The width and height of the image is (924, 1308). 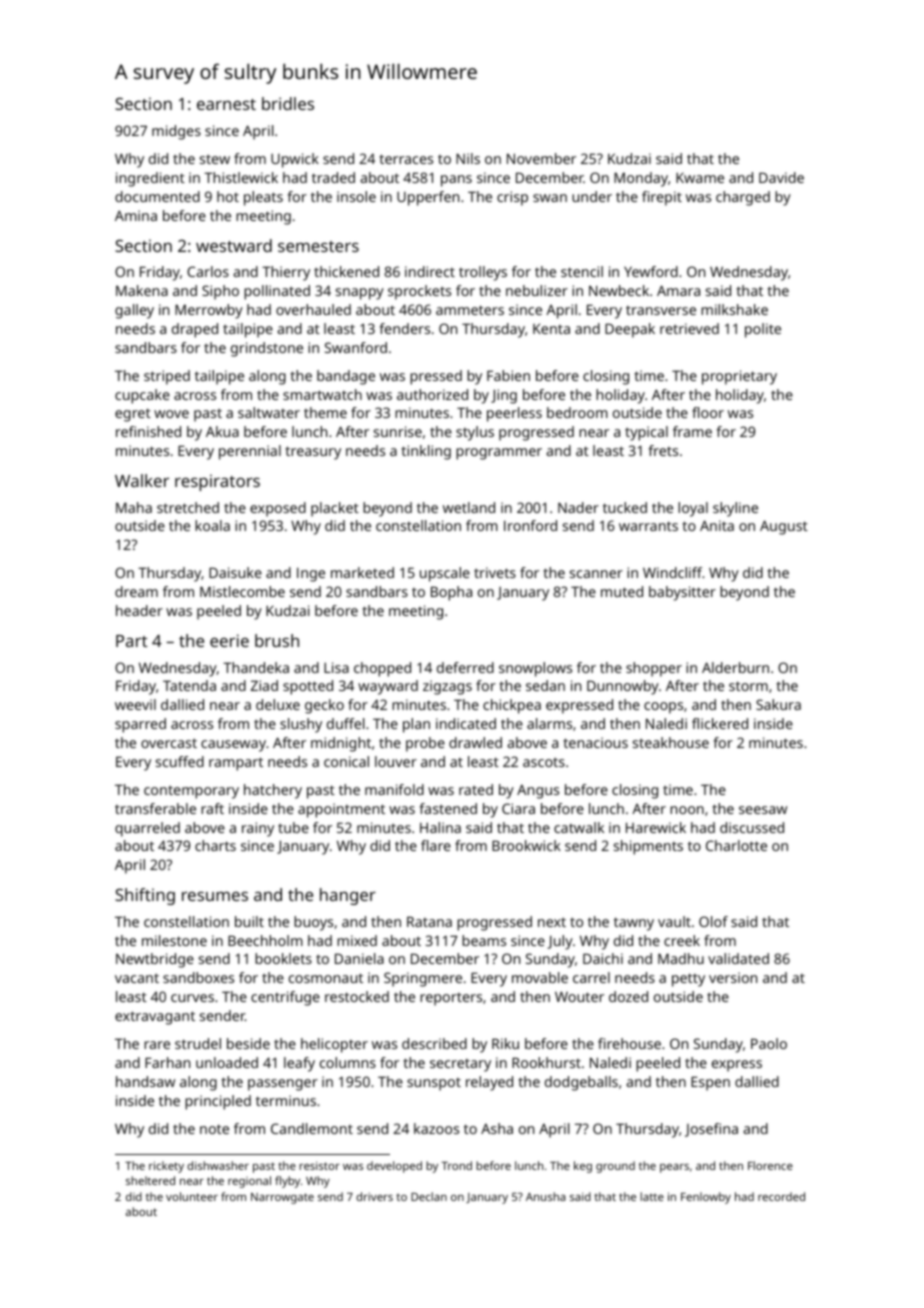 I want to click on catwalk, so click(x=579, y=827).
